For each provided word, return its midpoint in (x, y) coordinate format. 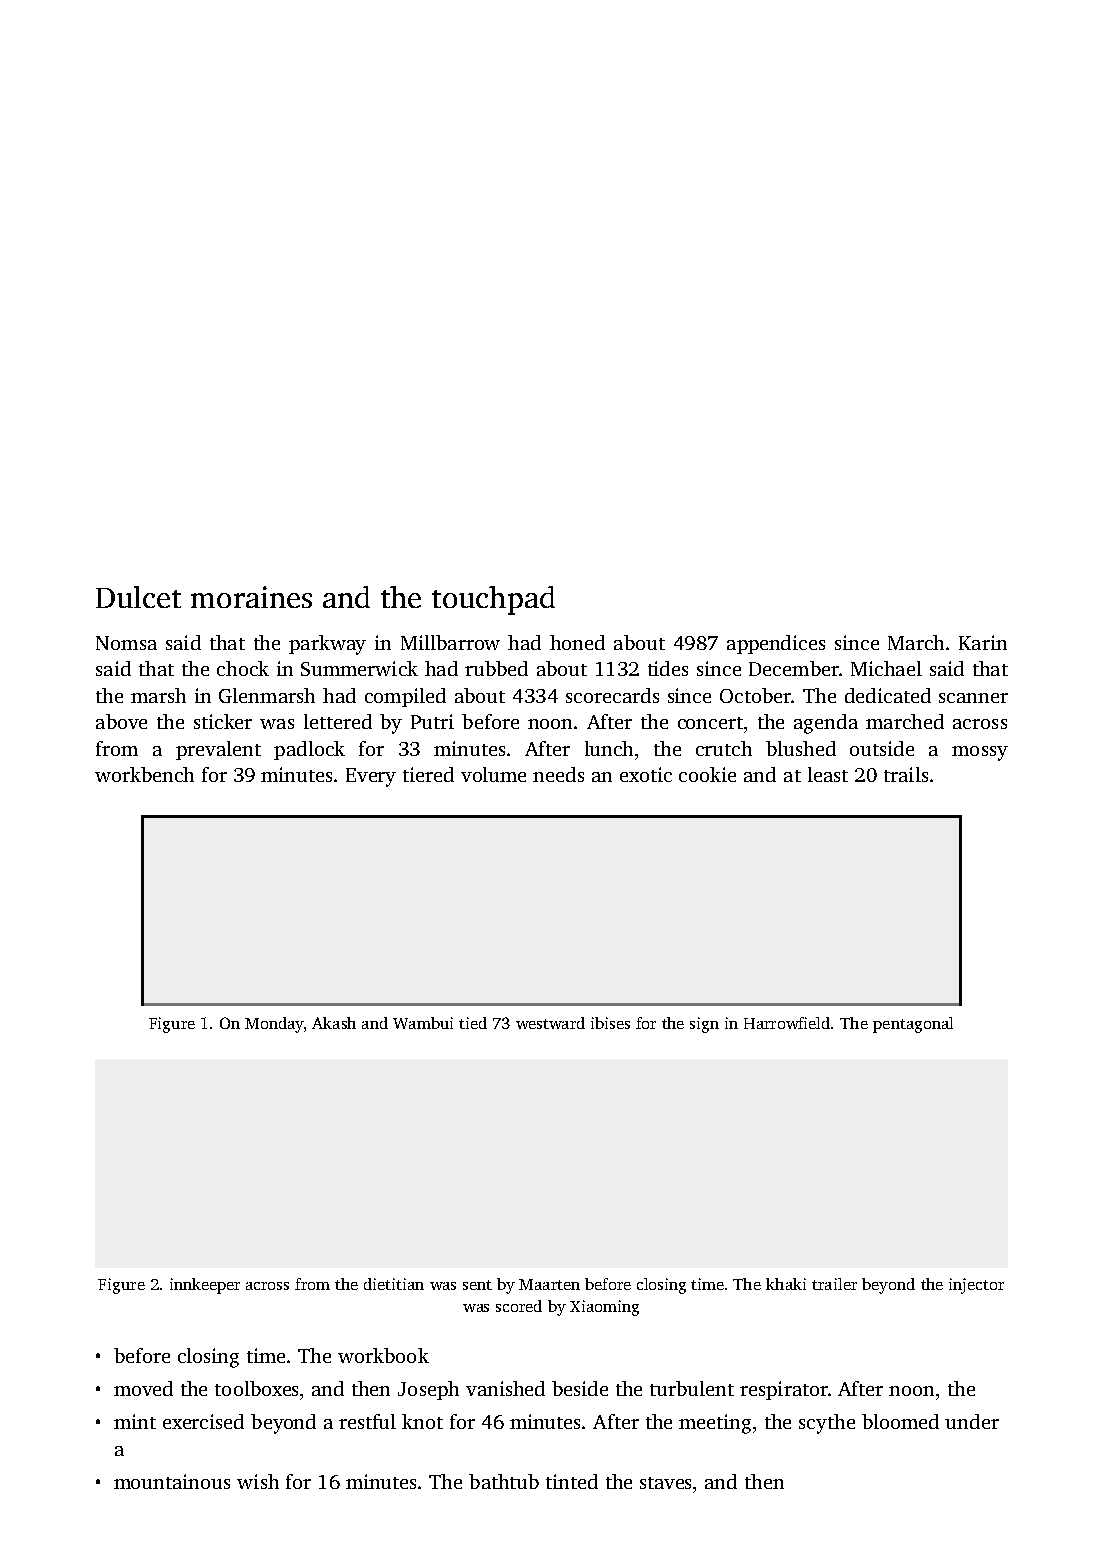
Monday (274, 1025)
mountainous (172, 1481)
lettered (338, 721)
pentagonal (913, 1025)
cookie (707, 774)
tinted (572, 1481)
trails (906, 774)
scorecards (612, 695)
